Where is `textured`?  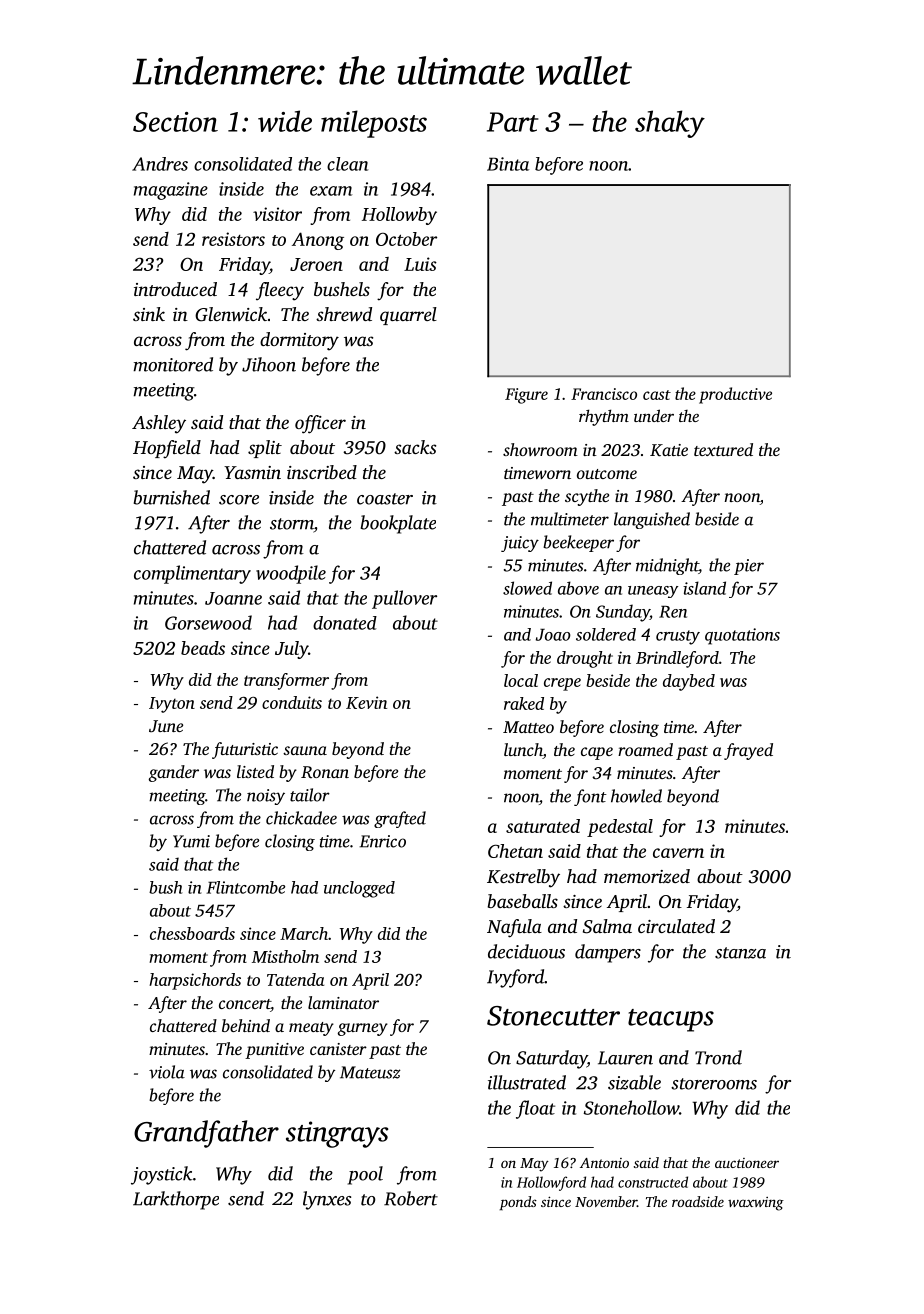
textured is located at coordinates (723, 449).
